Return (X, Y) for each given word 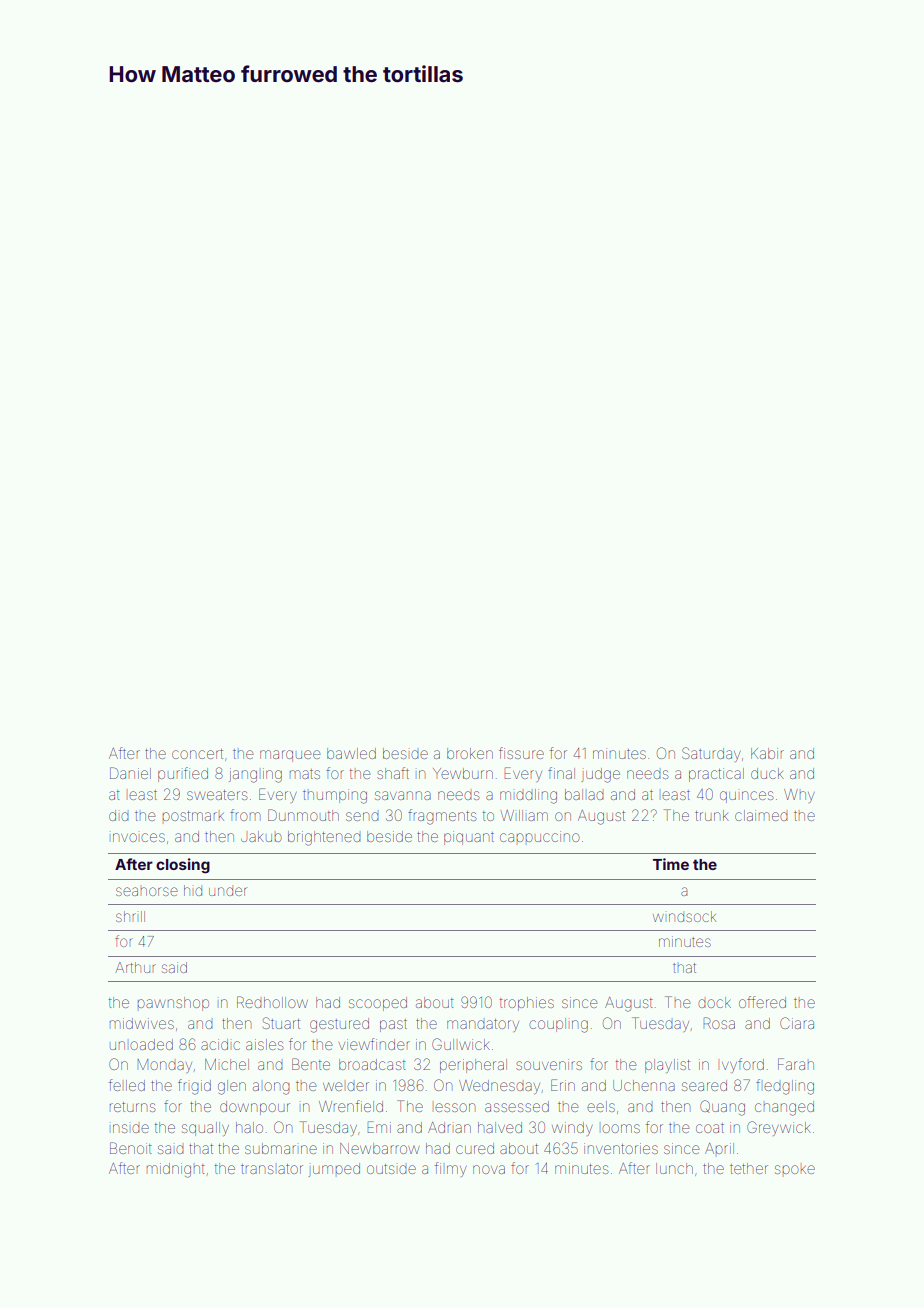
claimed (761, 815)
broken (470, 753)
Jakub (261, 836)
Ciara (797, 1023)
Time (671, 864)
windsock (684, 916)
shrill (130, 916)
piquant (469, 838)
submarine (281, 1148)
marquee (290, 756)
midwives (142, 1023)
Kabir (767, 753)
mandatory (483, 1025)
